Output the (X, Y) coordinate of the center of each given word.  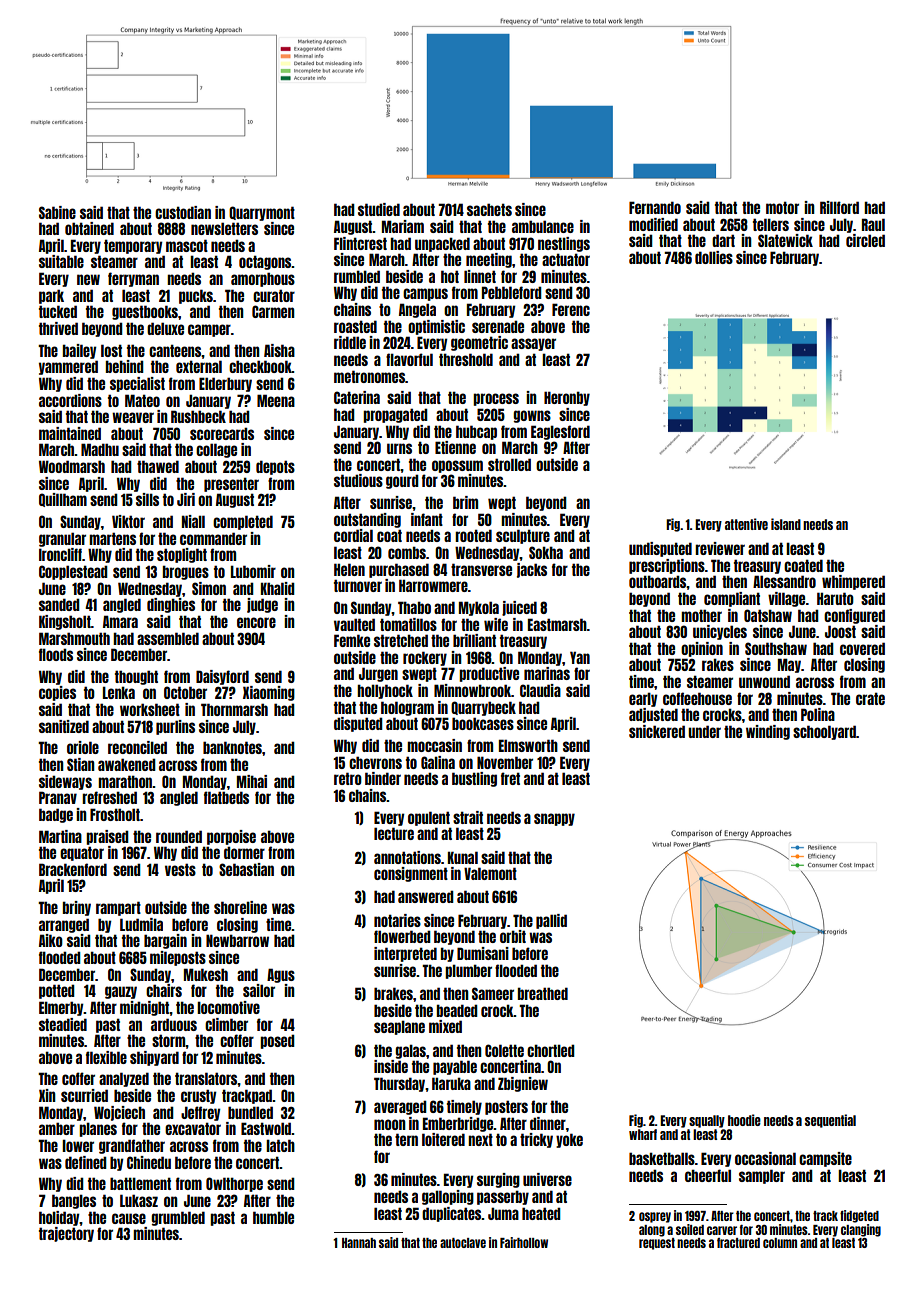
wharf (643, 1134)
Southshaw (776, 648)
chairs (164, 990)
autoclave (463, 1243)
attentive (746, 524)
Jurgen (378, 674)
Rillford (839, 207)
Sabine (57, 212)
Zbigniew (523, 1084)
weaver (133, 417)
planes (98, 1129)
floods (56, 654)
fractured (738, 1243)
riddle (350, 342)
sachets (489, 209)
